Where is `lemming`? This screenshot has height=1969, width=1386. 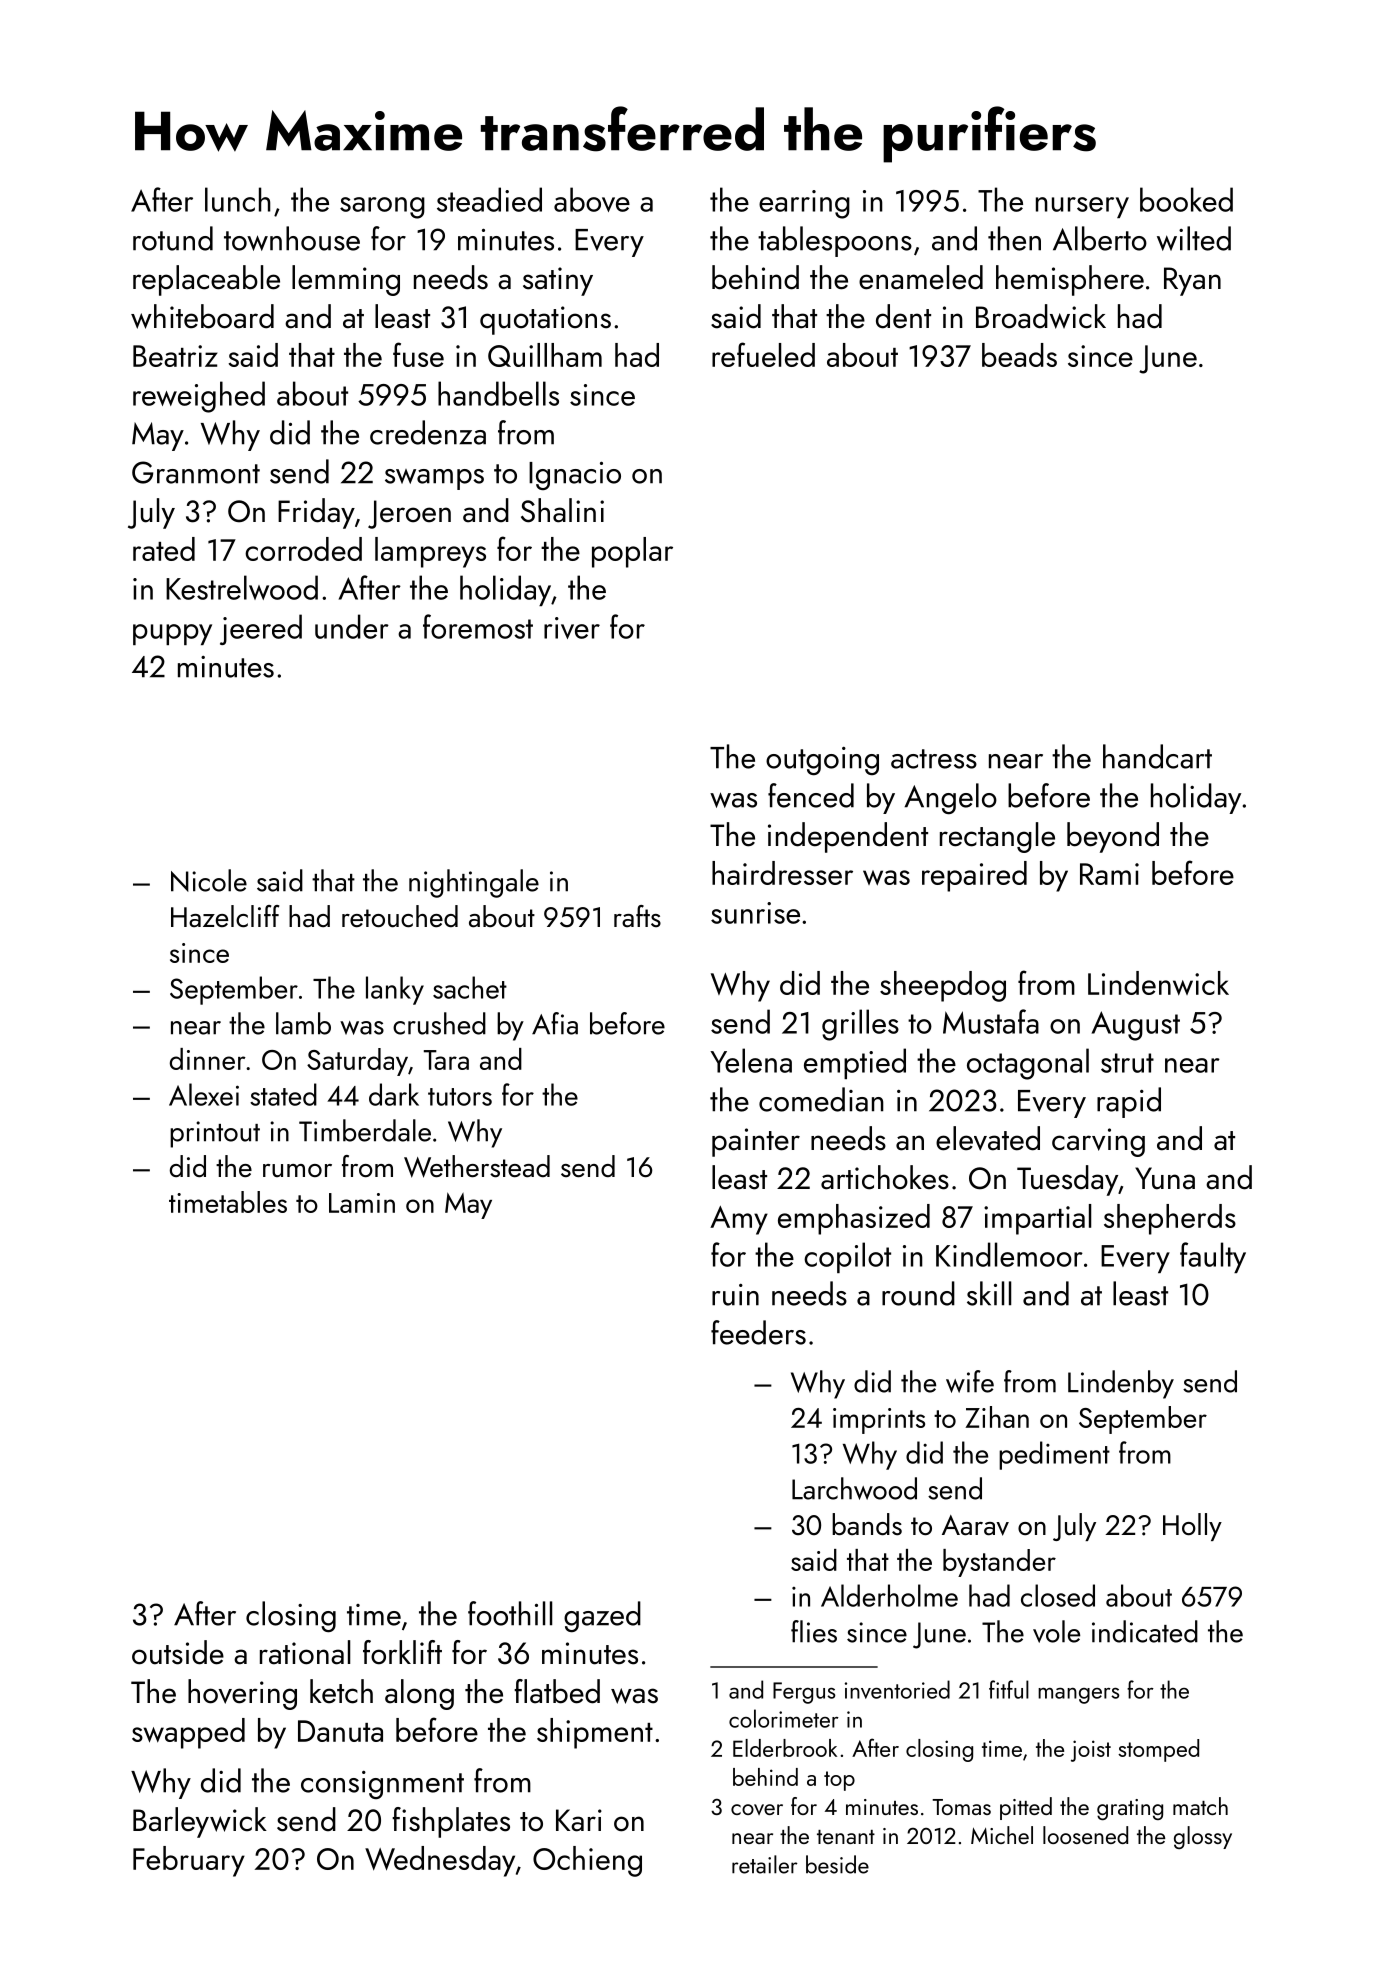
lemming is located at coordinates (346, 280).
